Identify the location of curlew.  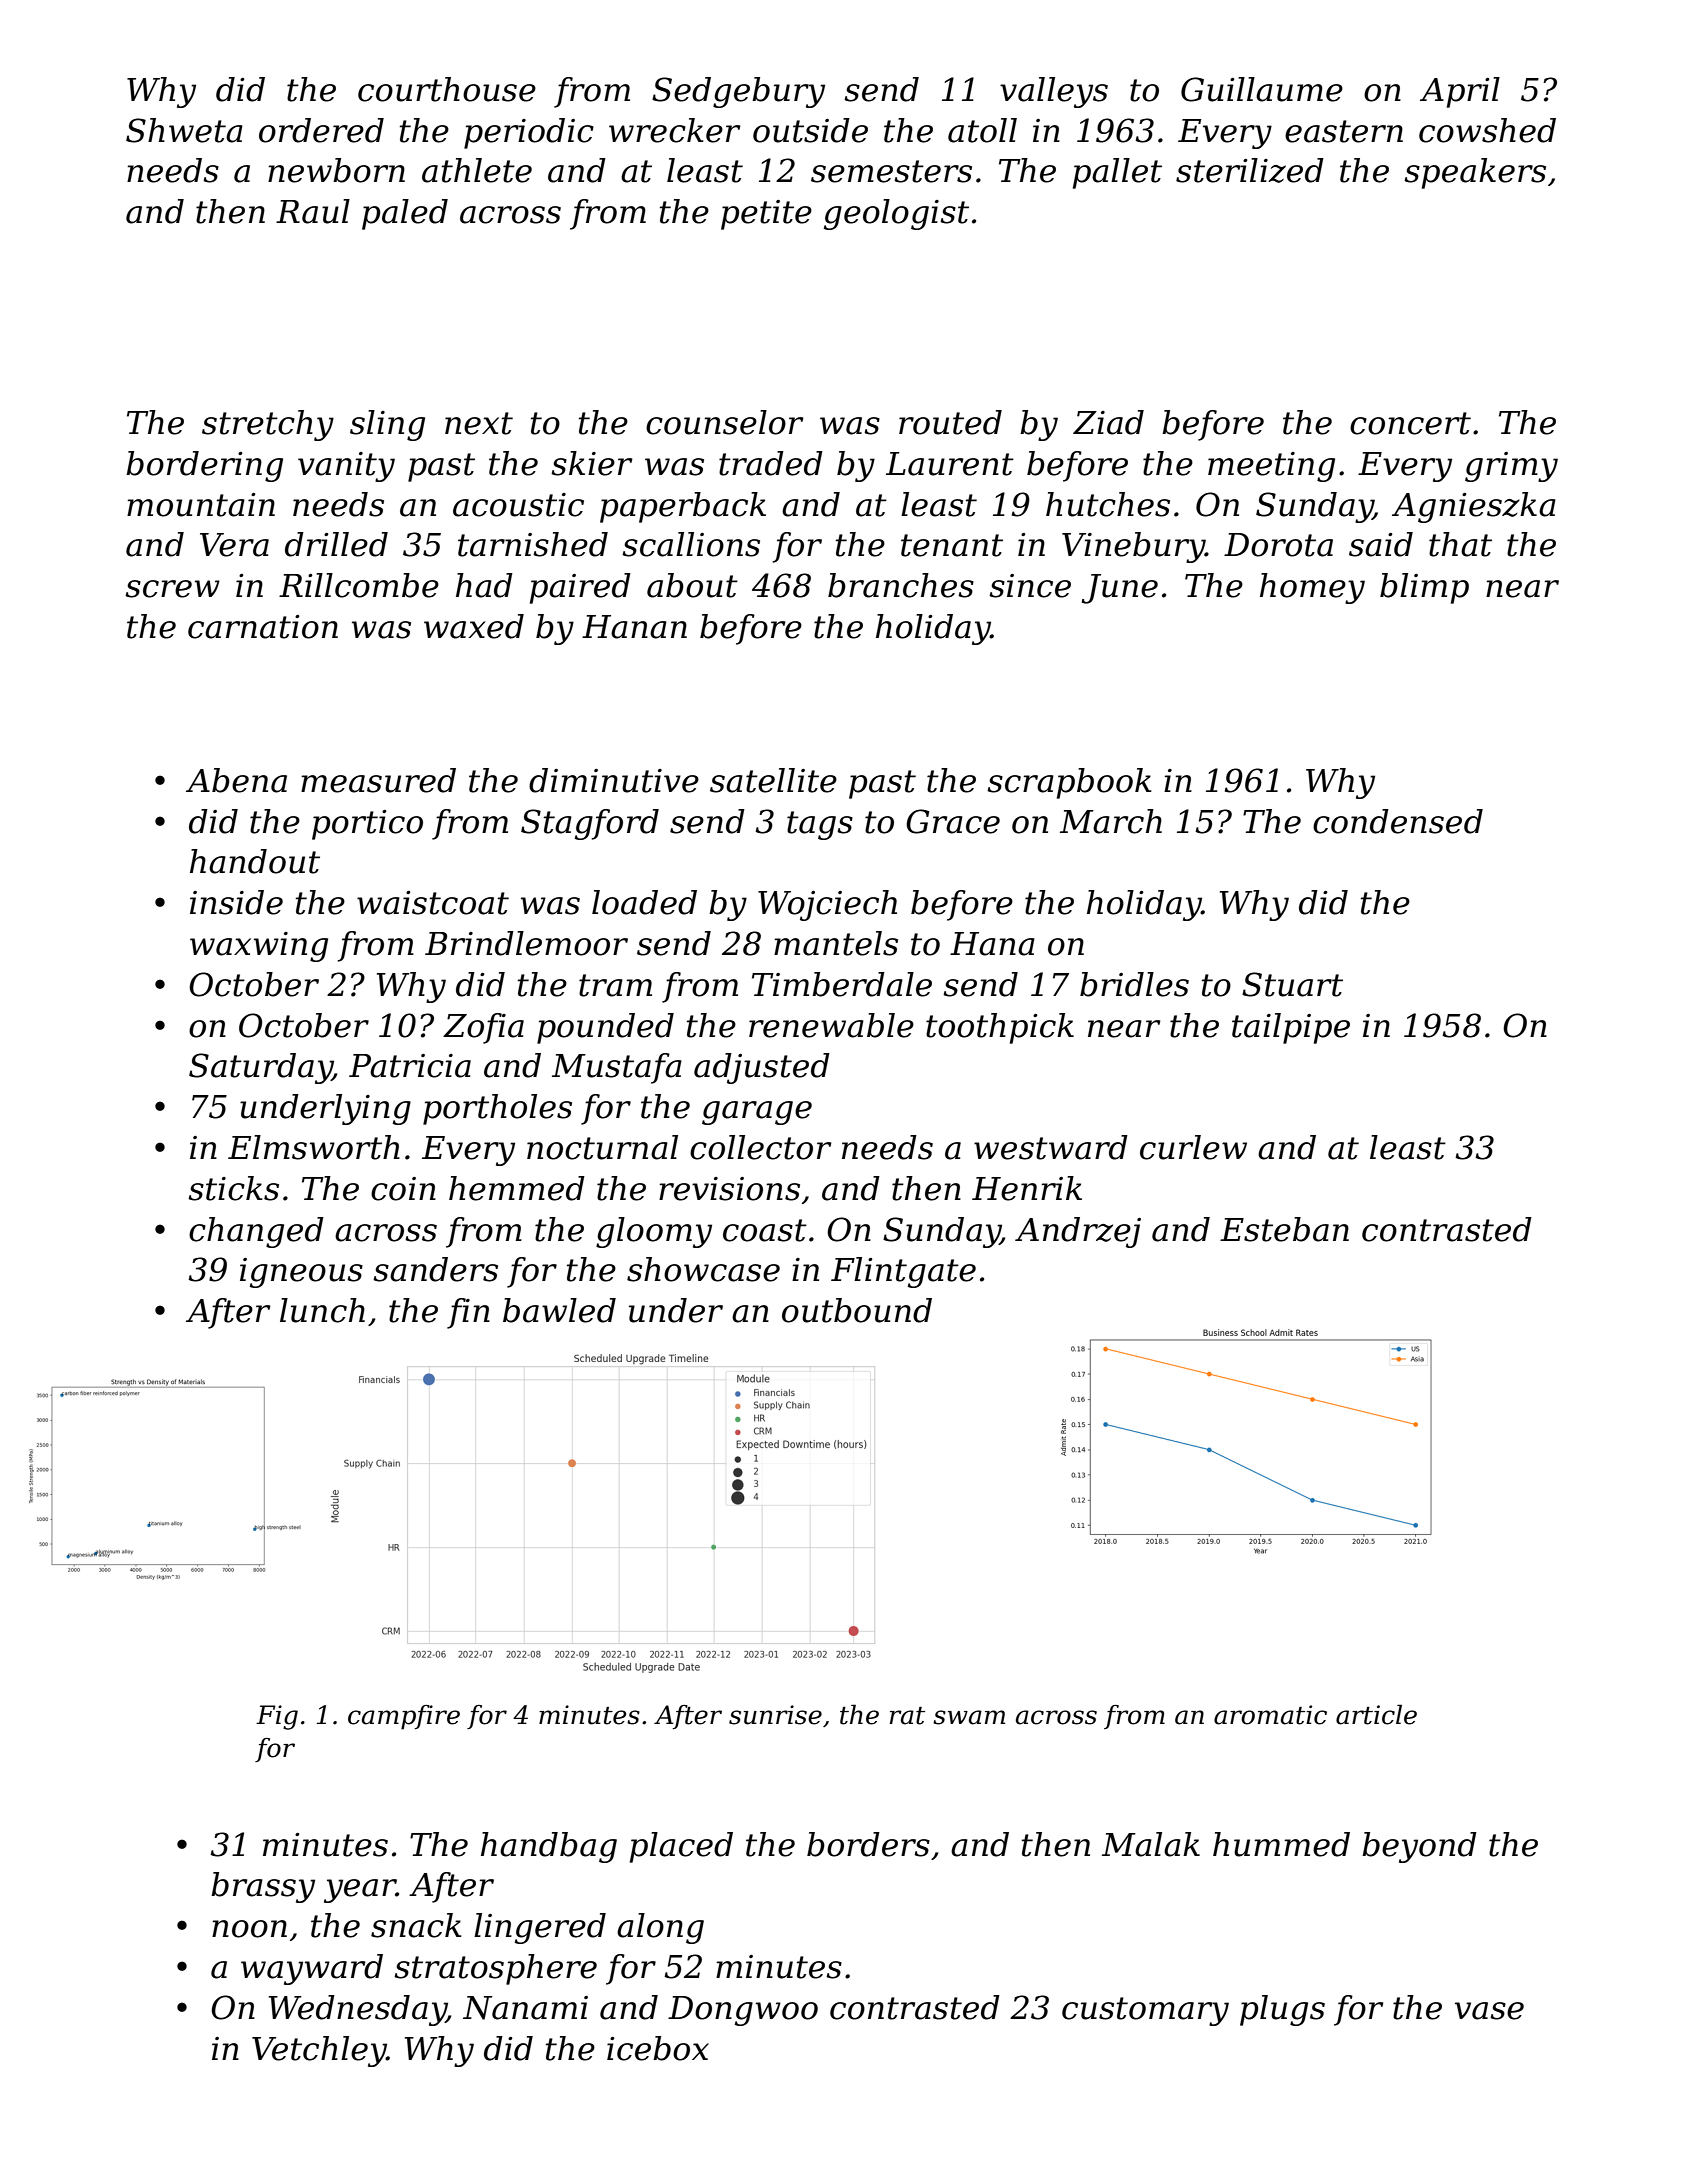
(1193, 1147).
